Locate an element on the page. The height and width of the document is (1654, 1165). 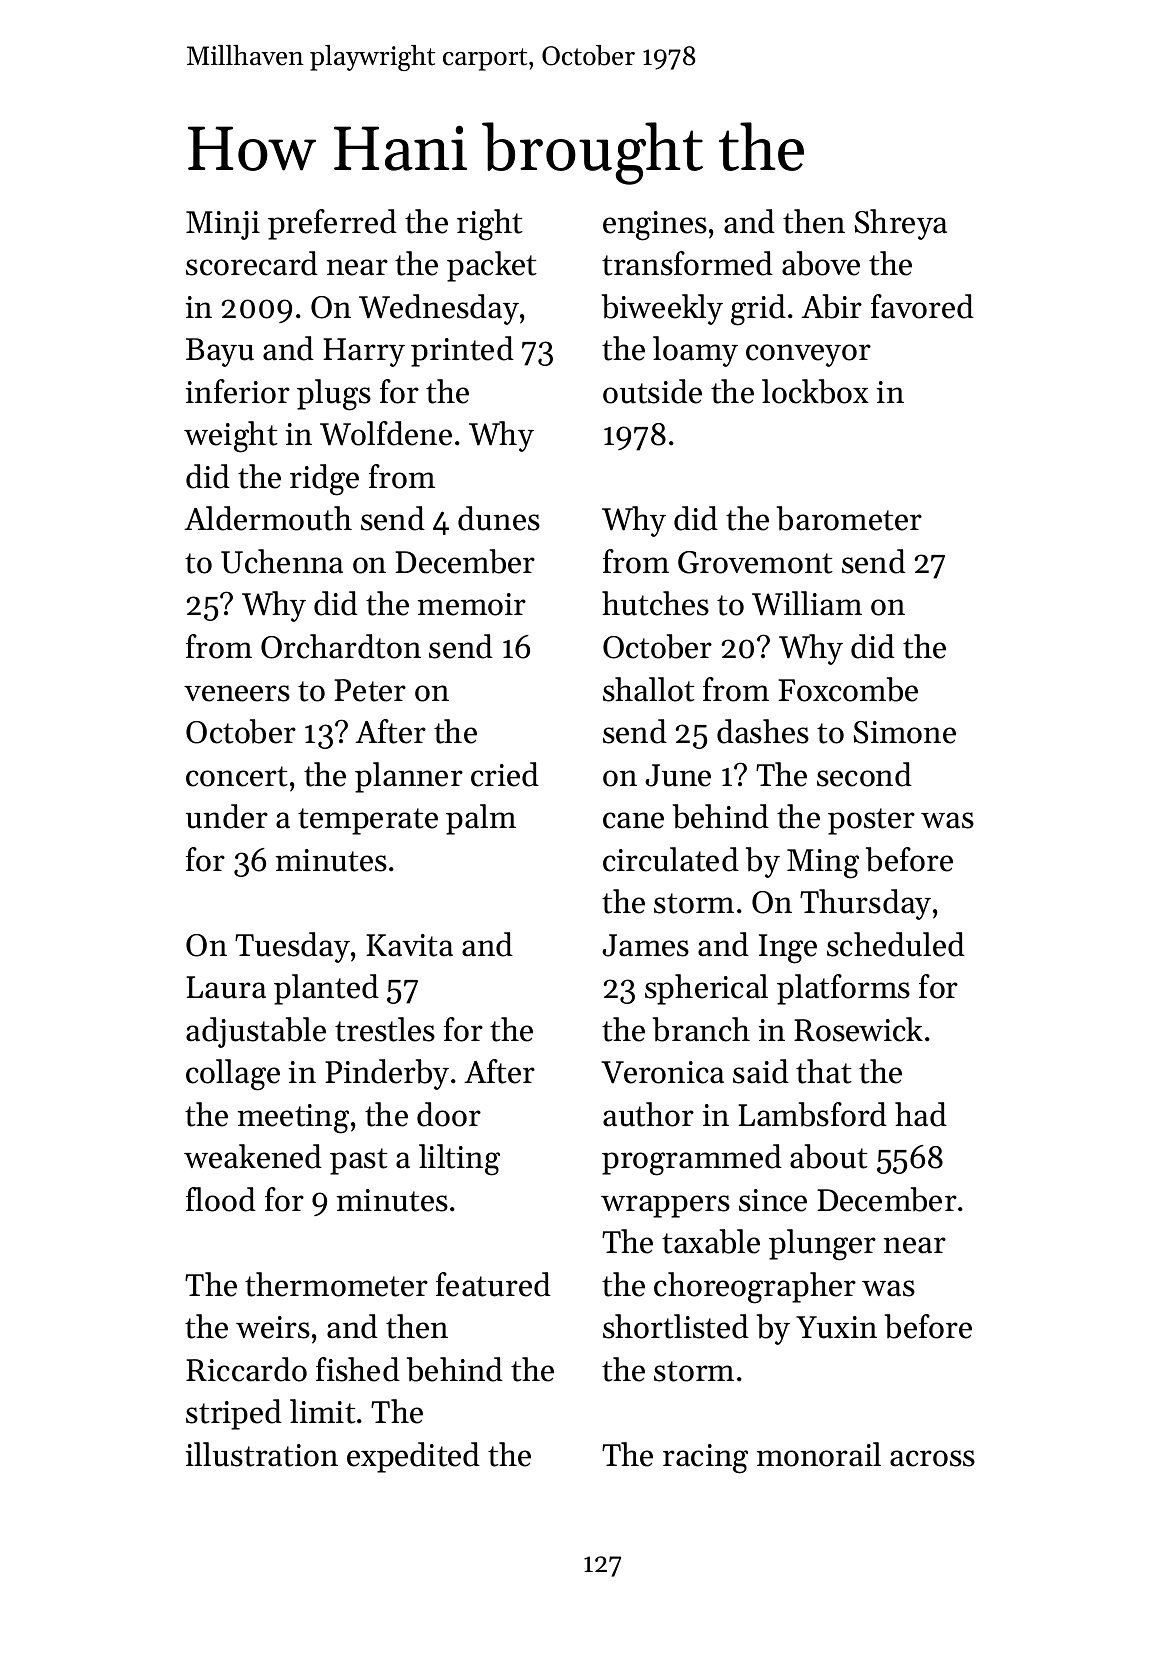
under is located at coordinates (227, 816).
